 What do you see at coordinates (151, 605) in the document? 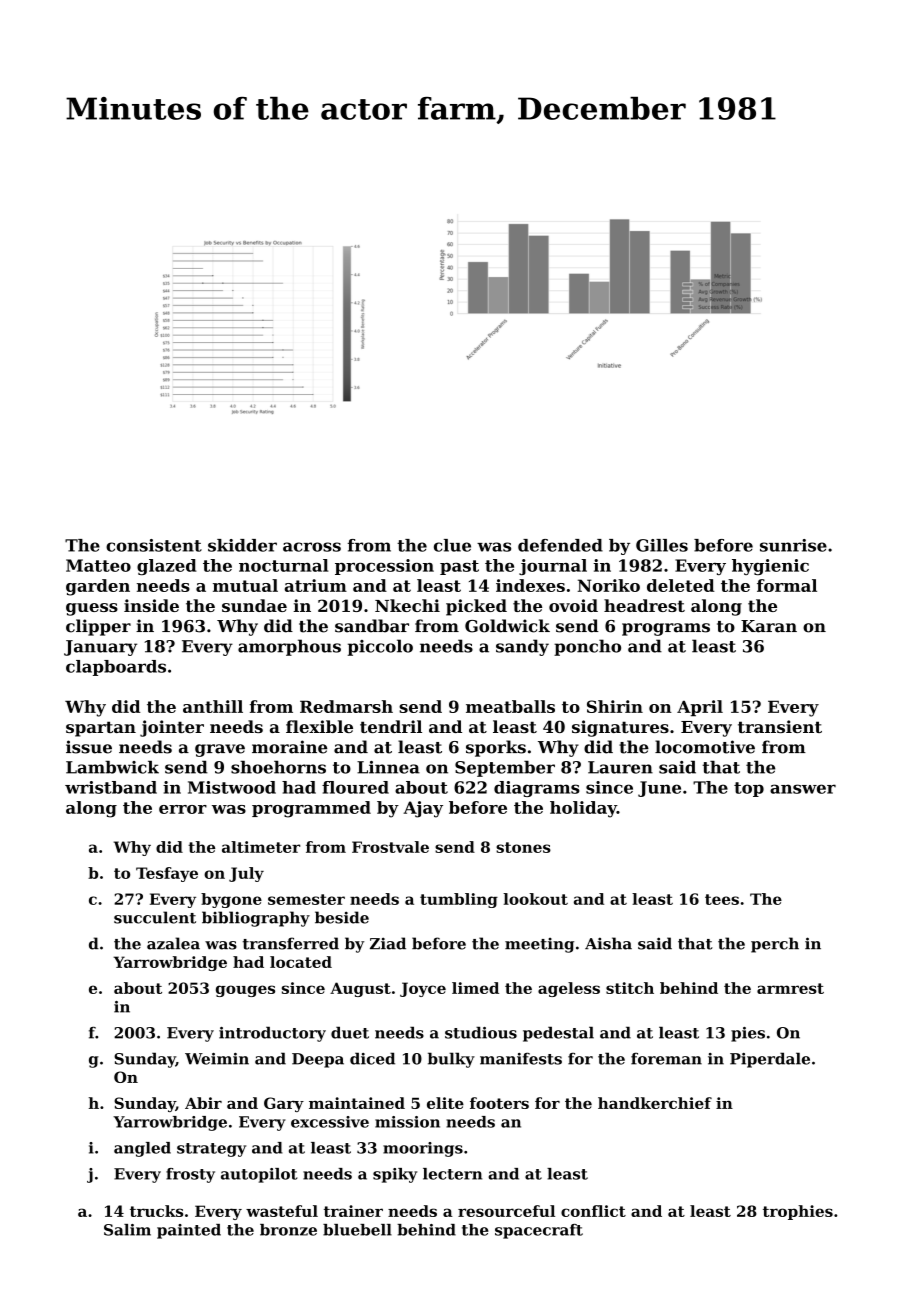
I see `inside` at bounding box center [151, 605].
